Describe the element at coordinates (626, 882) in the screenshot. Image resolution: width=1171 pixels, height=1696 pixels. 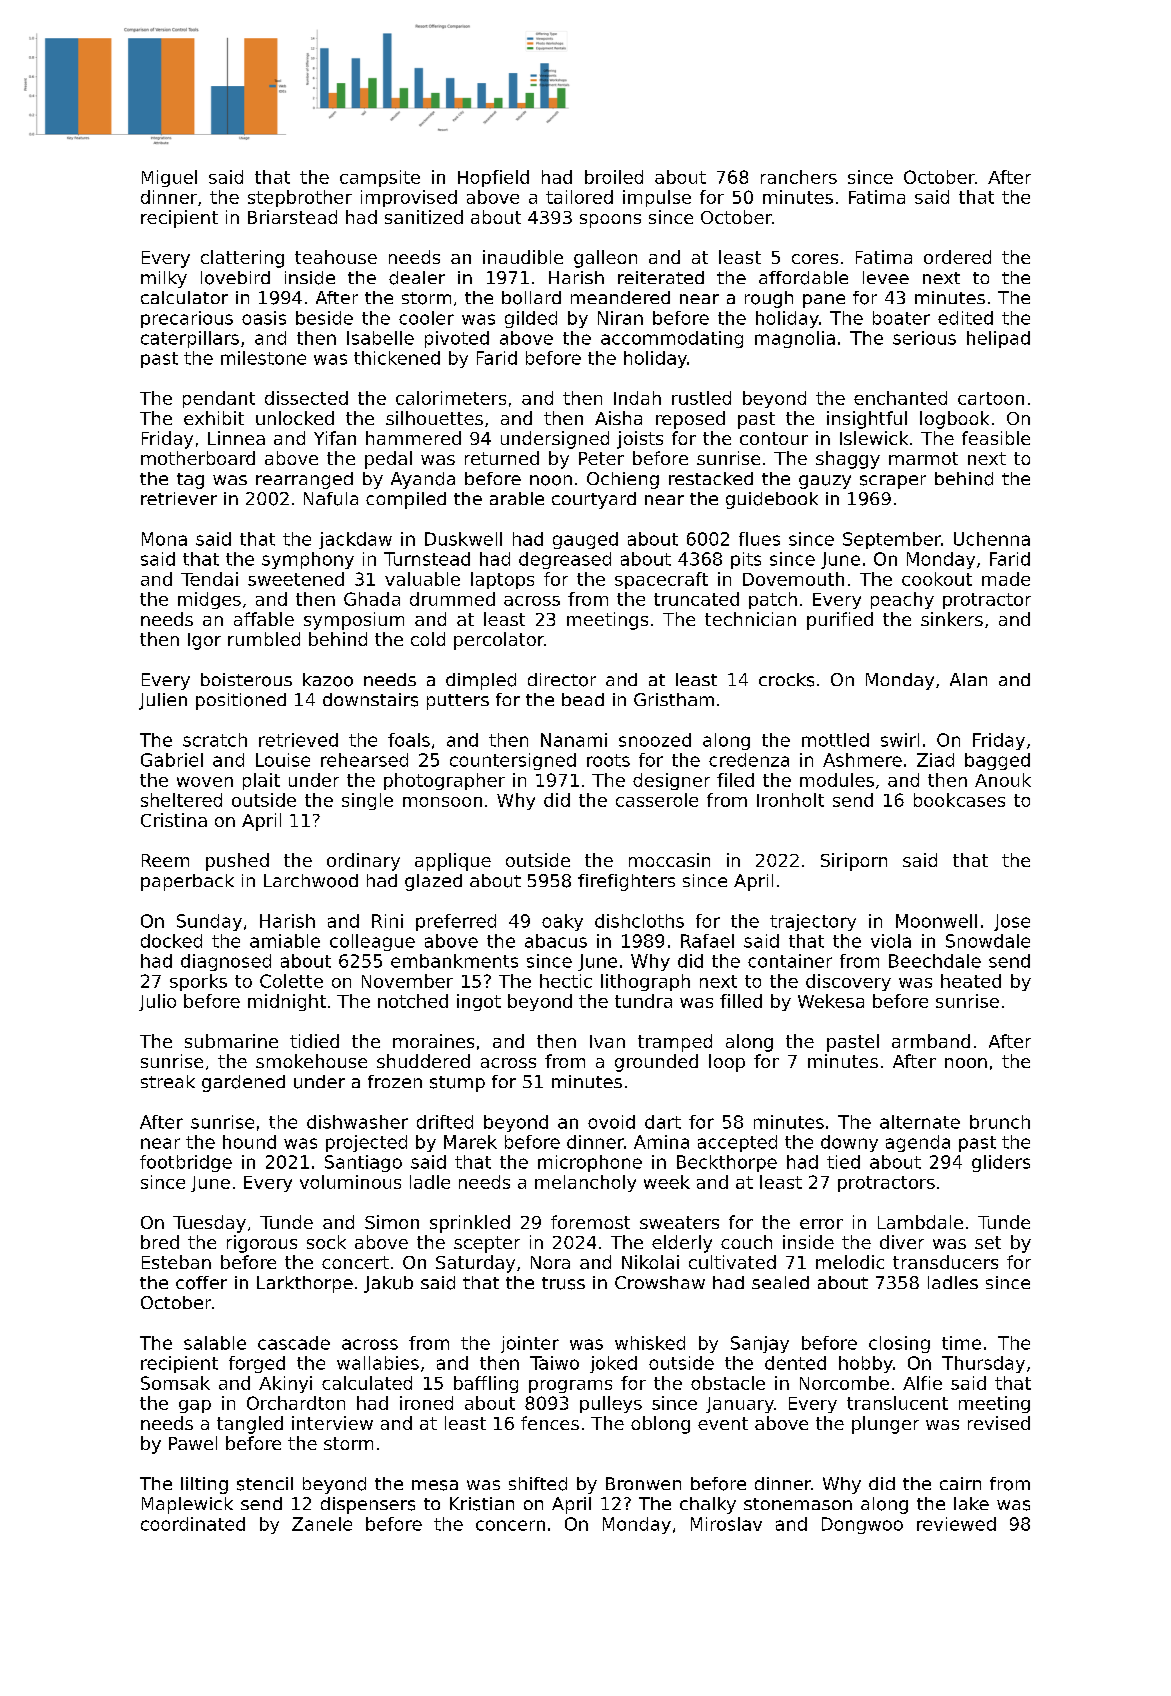
I see `firefighters` at that location.
